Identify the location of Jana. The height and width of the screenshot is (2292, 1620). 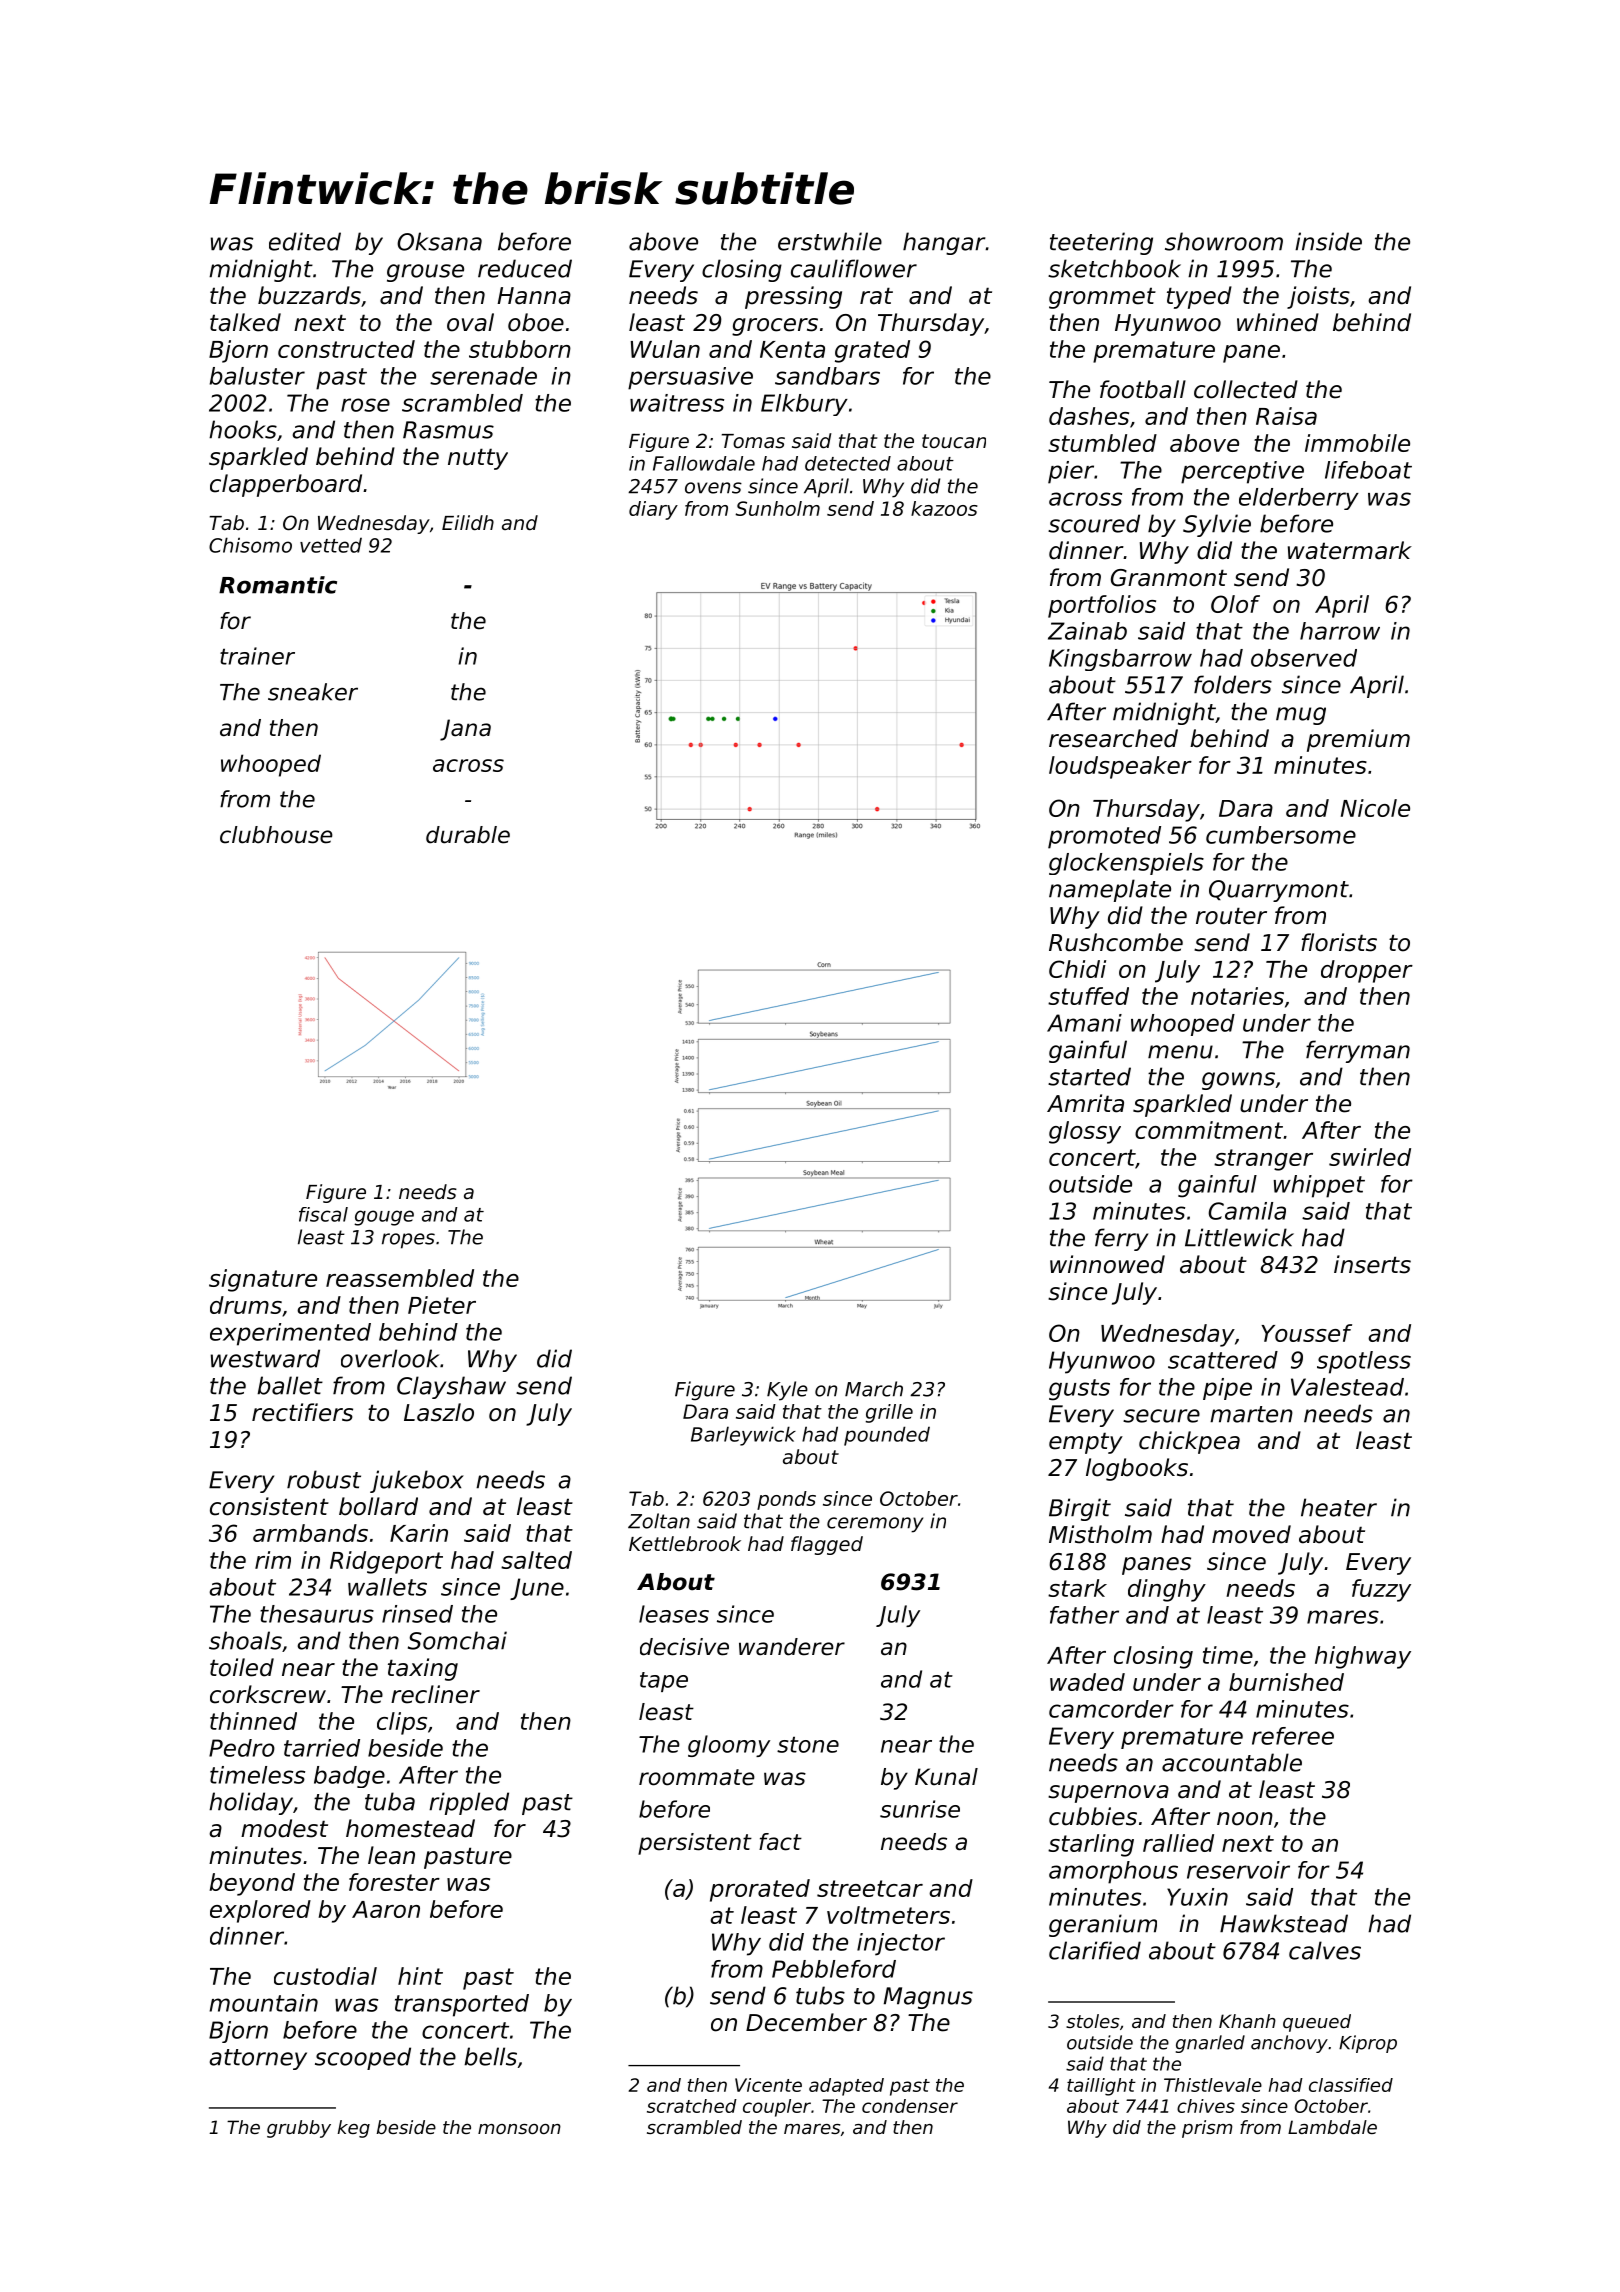
(465, 730).
